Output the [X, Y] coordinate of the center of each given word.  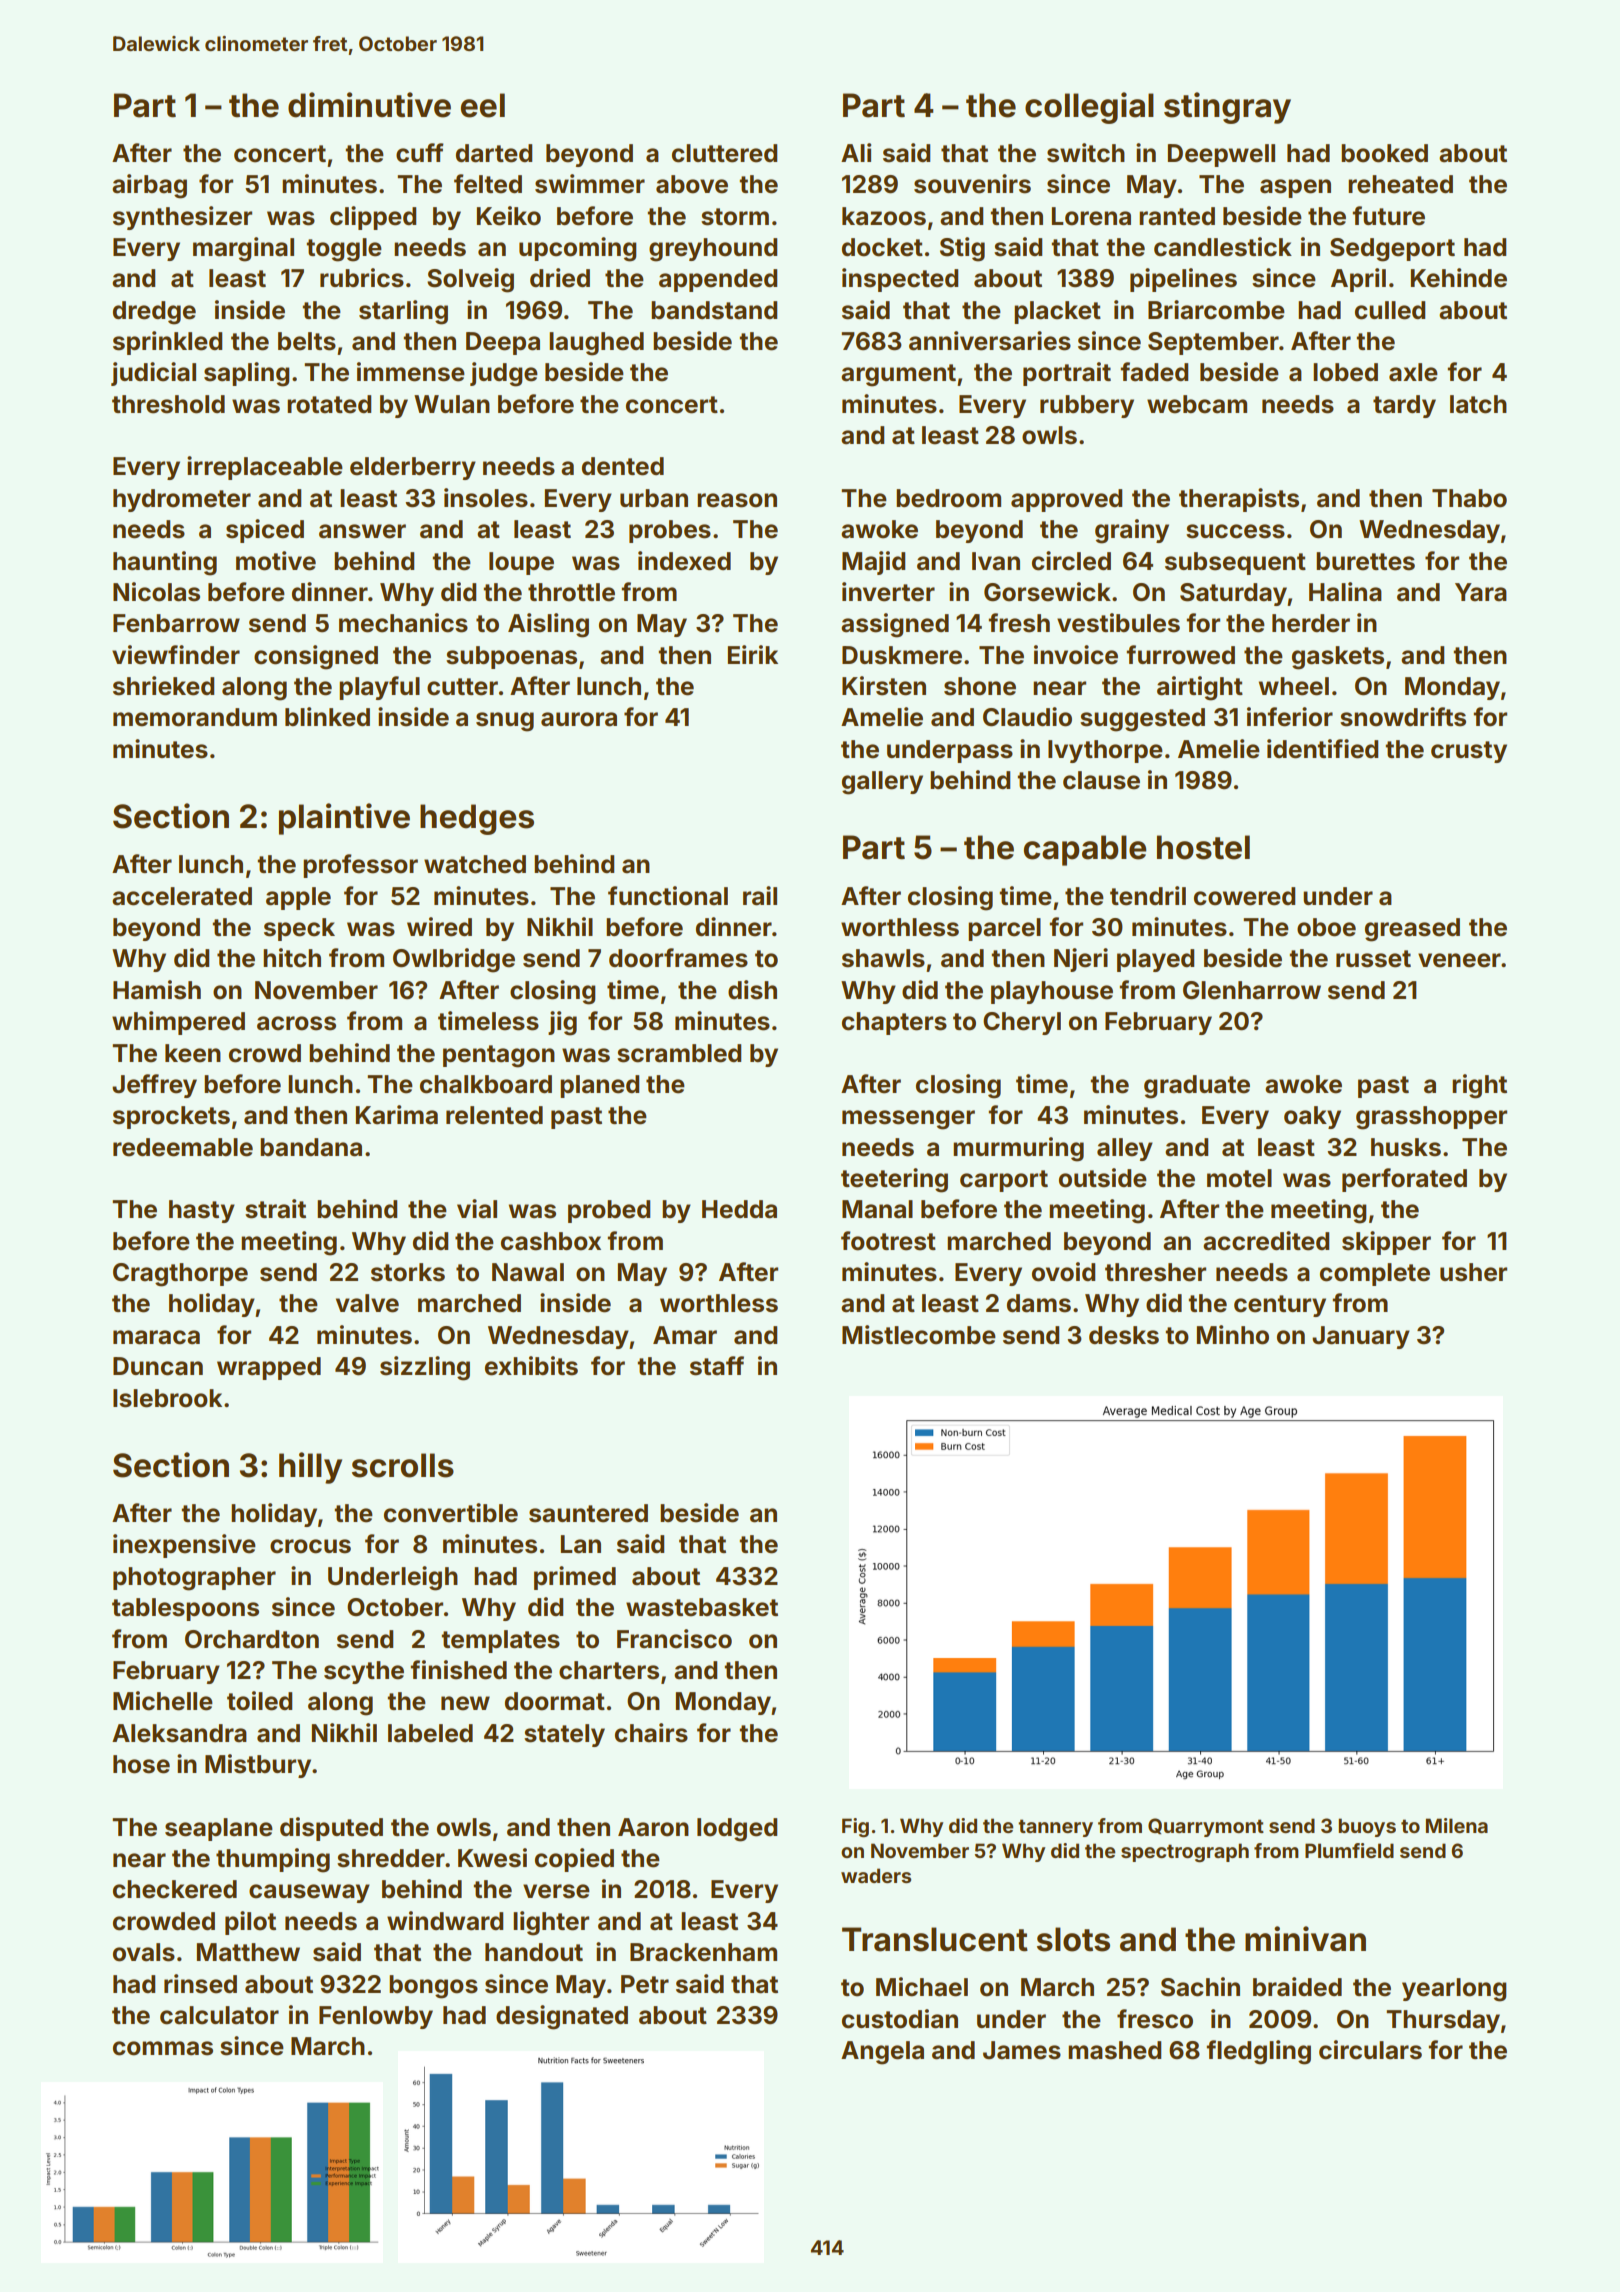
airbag [149, 186]
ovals [144, 1952]
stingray [1227, 108]
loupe [521, 563]
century [1280, 1306]
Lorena [1091, 216]
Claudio [1027, 717]
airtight [1200, 688]
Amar [685, 1335]
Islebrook [167, 1398]
